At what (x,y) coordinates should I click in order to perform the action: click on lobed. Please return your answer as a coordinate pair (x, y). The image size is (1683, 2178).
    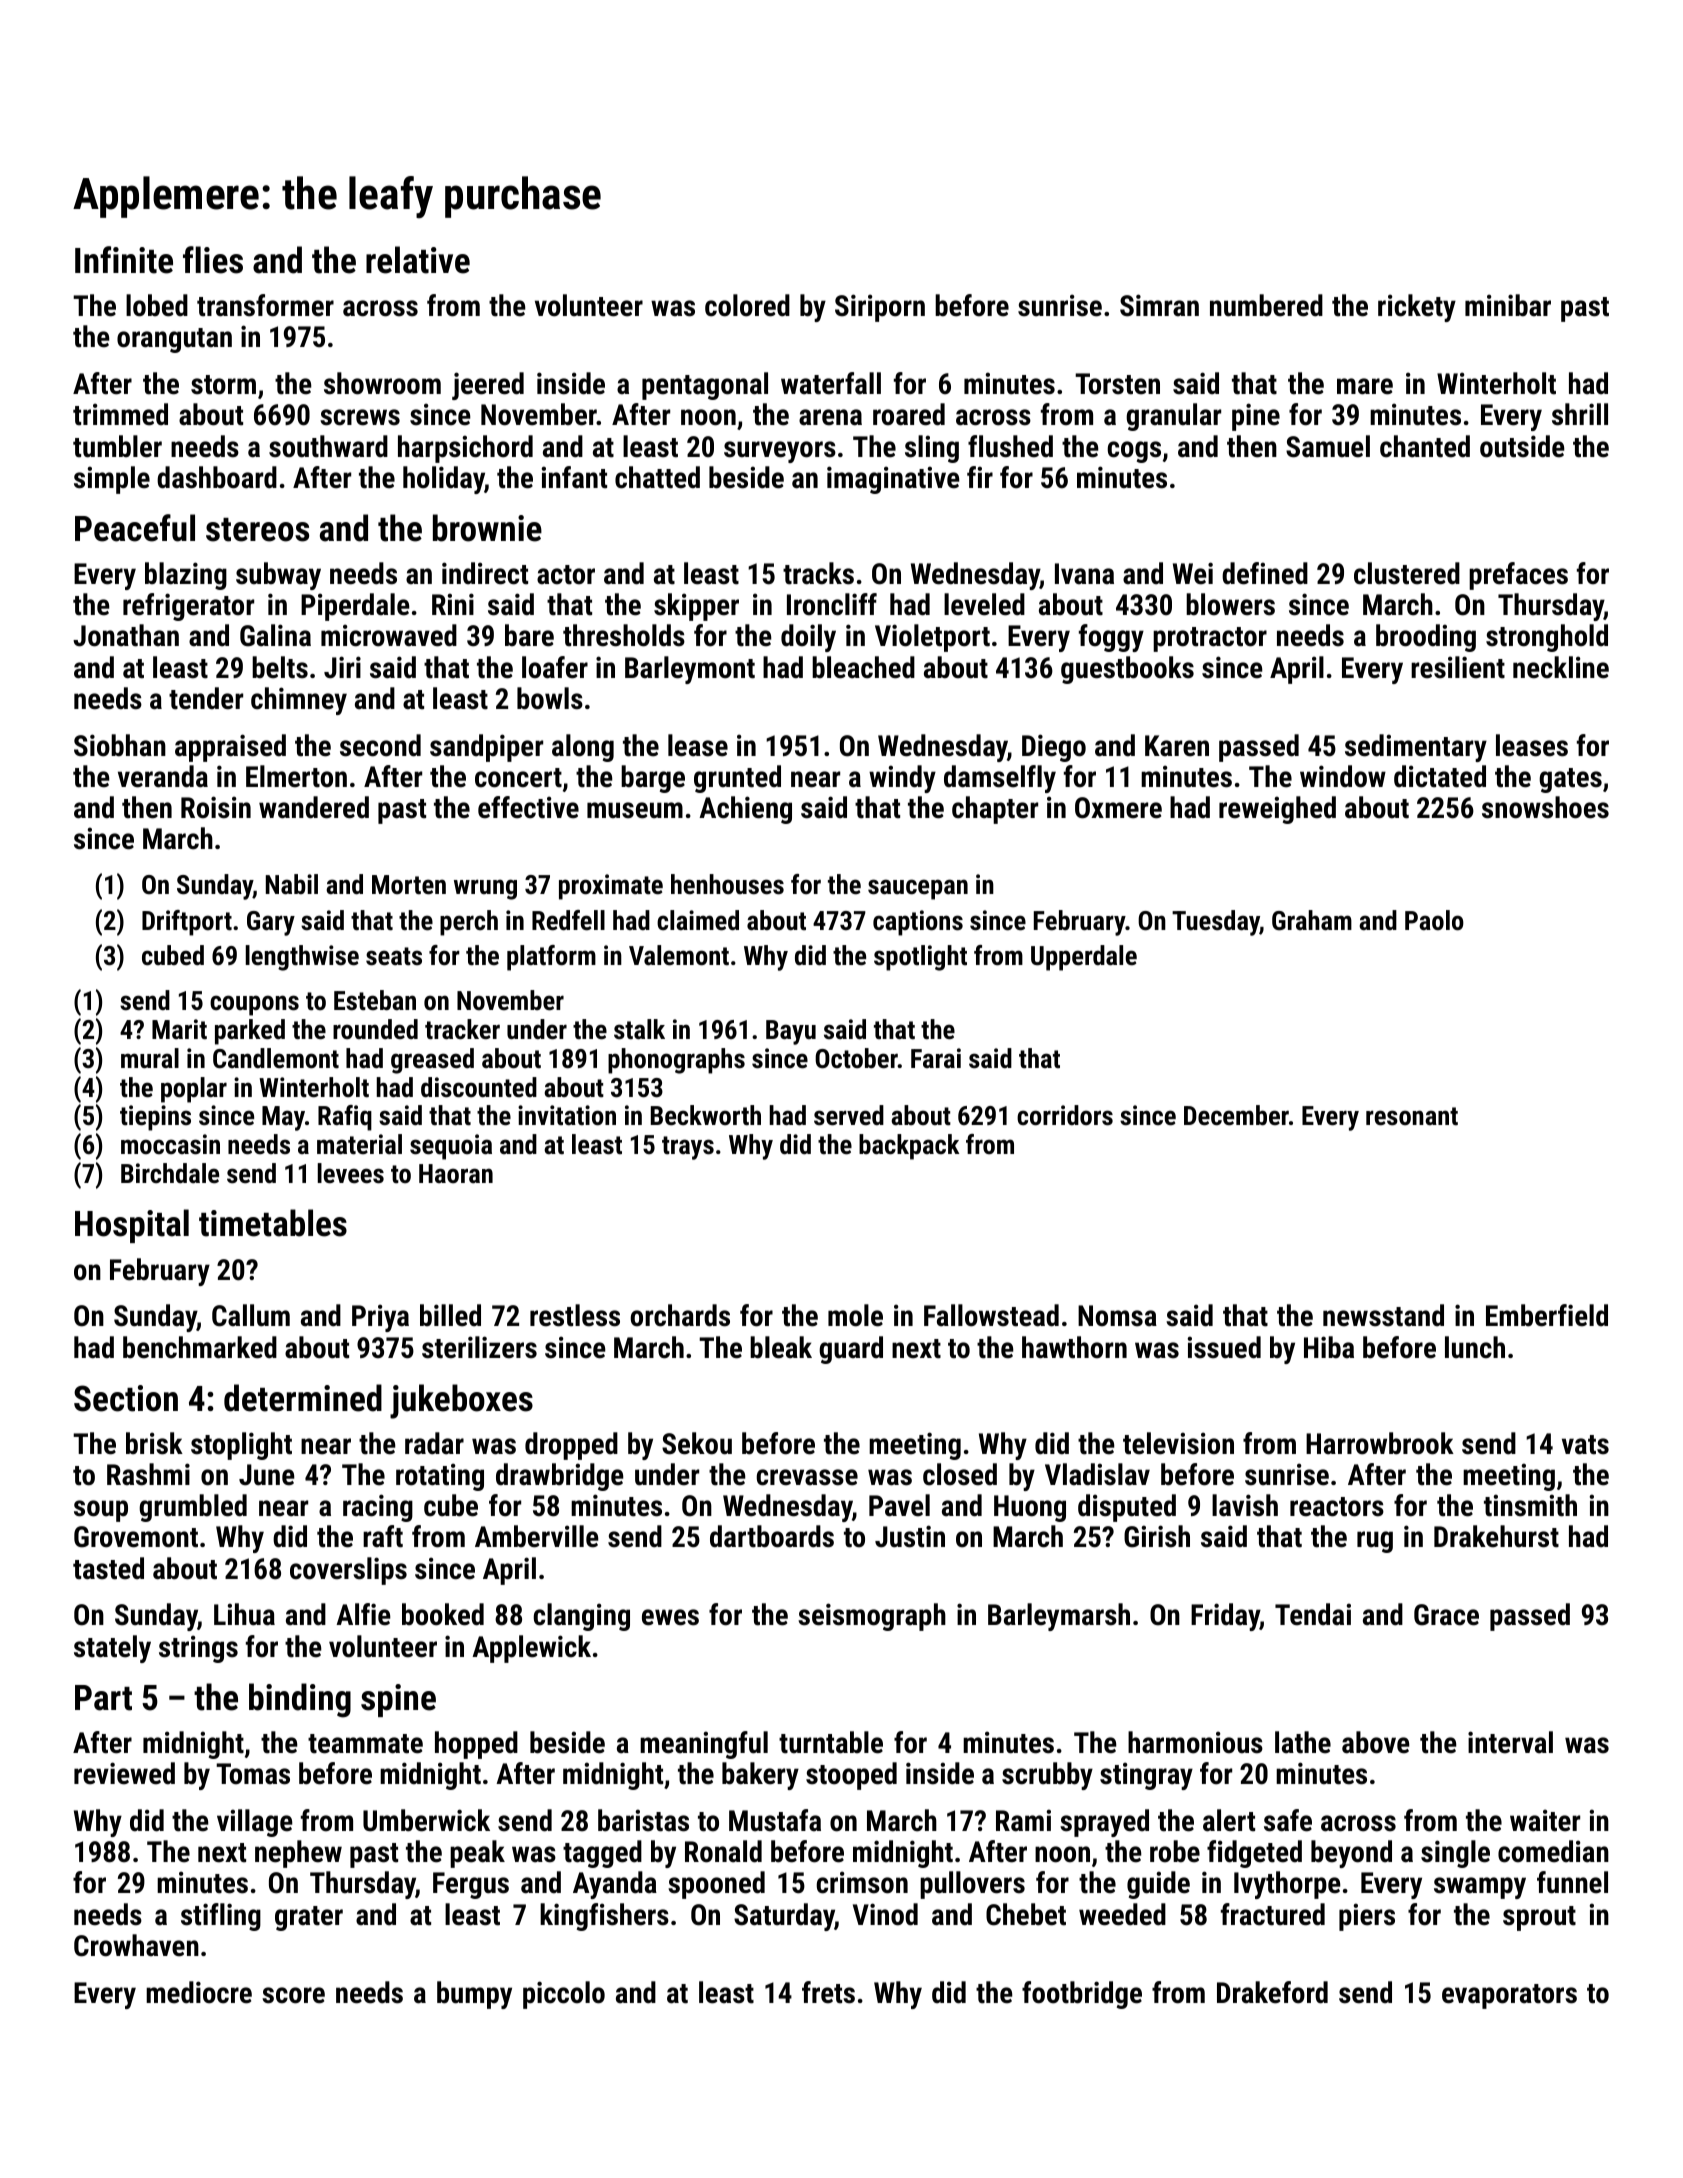
    Looking at the image, I should click on (157, 305).
